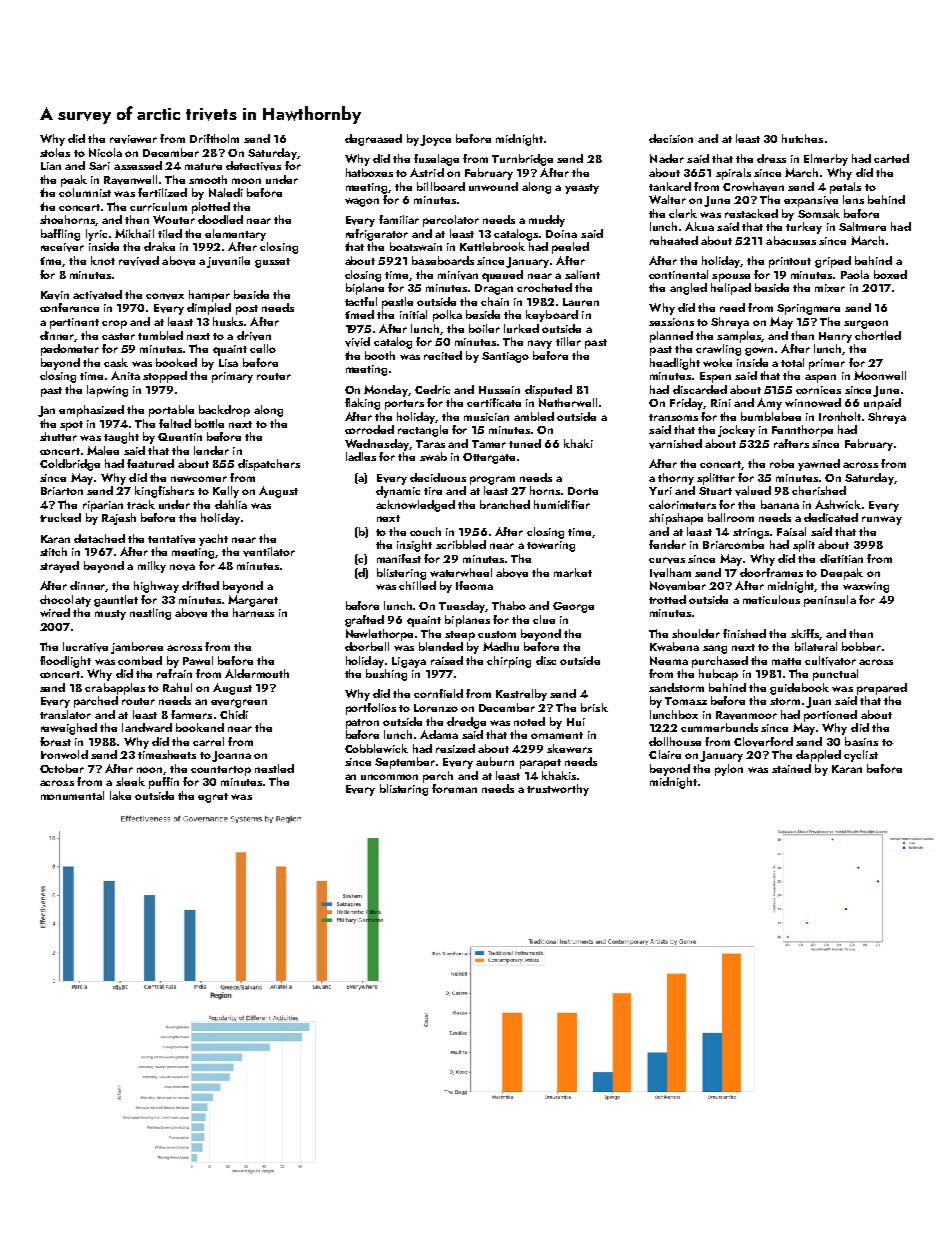  I want to click on egret, so click(213, 798).
